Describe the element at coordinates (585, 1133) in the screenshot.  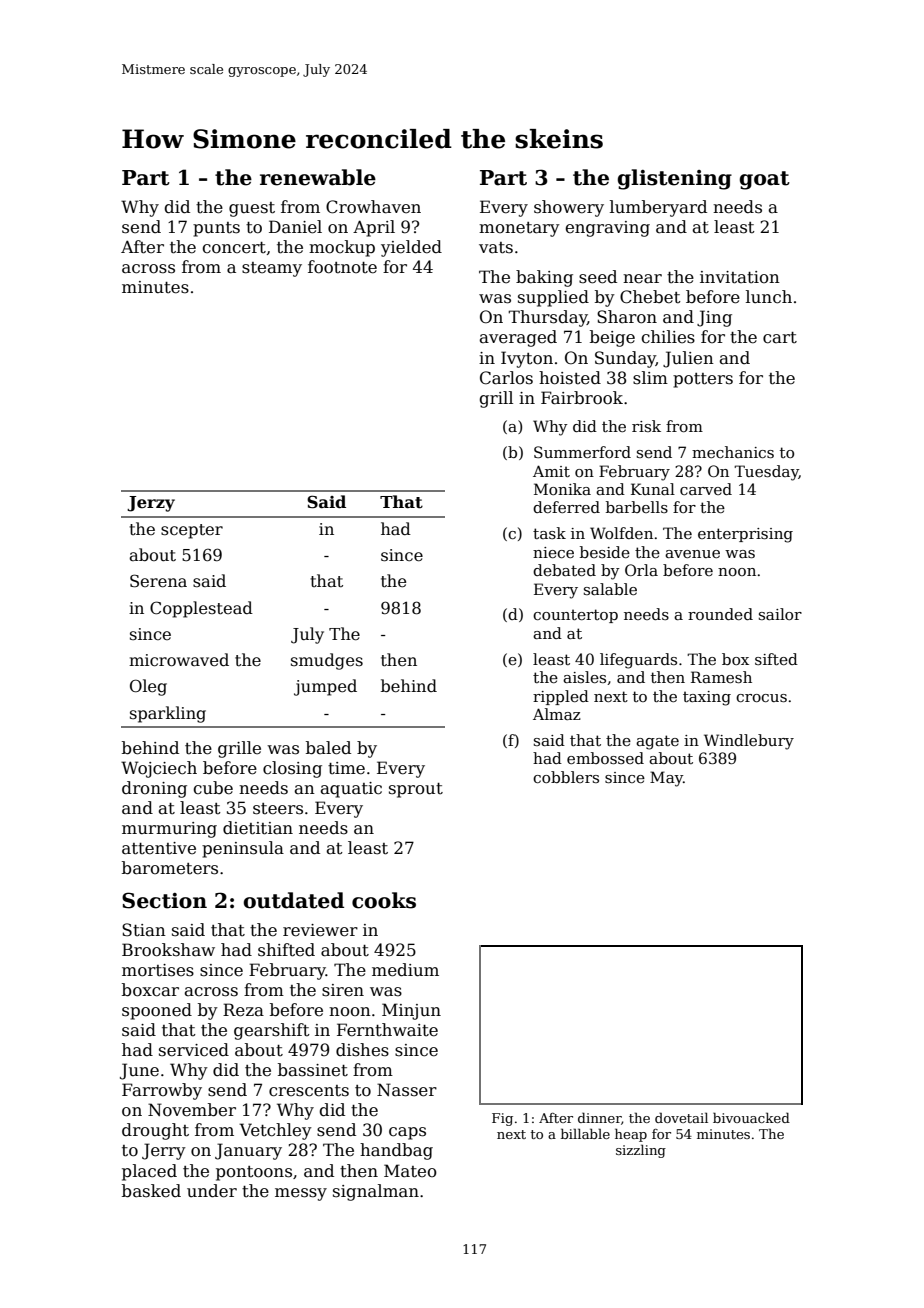
I see `billable` at that location.
